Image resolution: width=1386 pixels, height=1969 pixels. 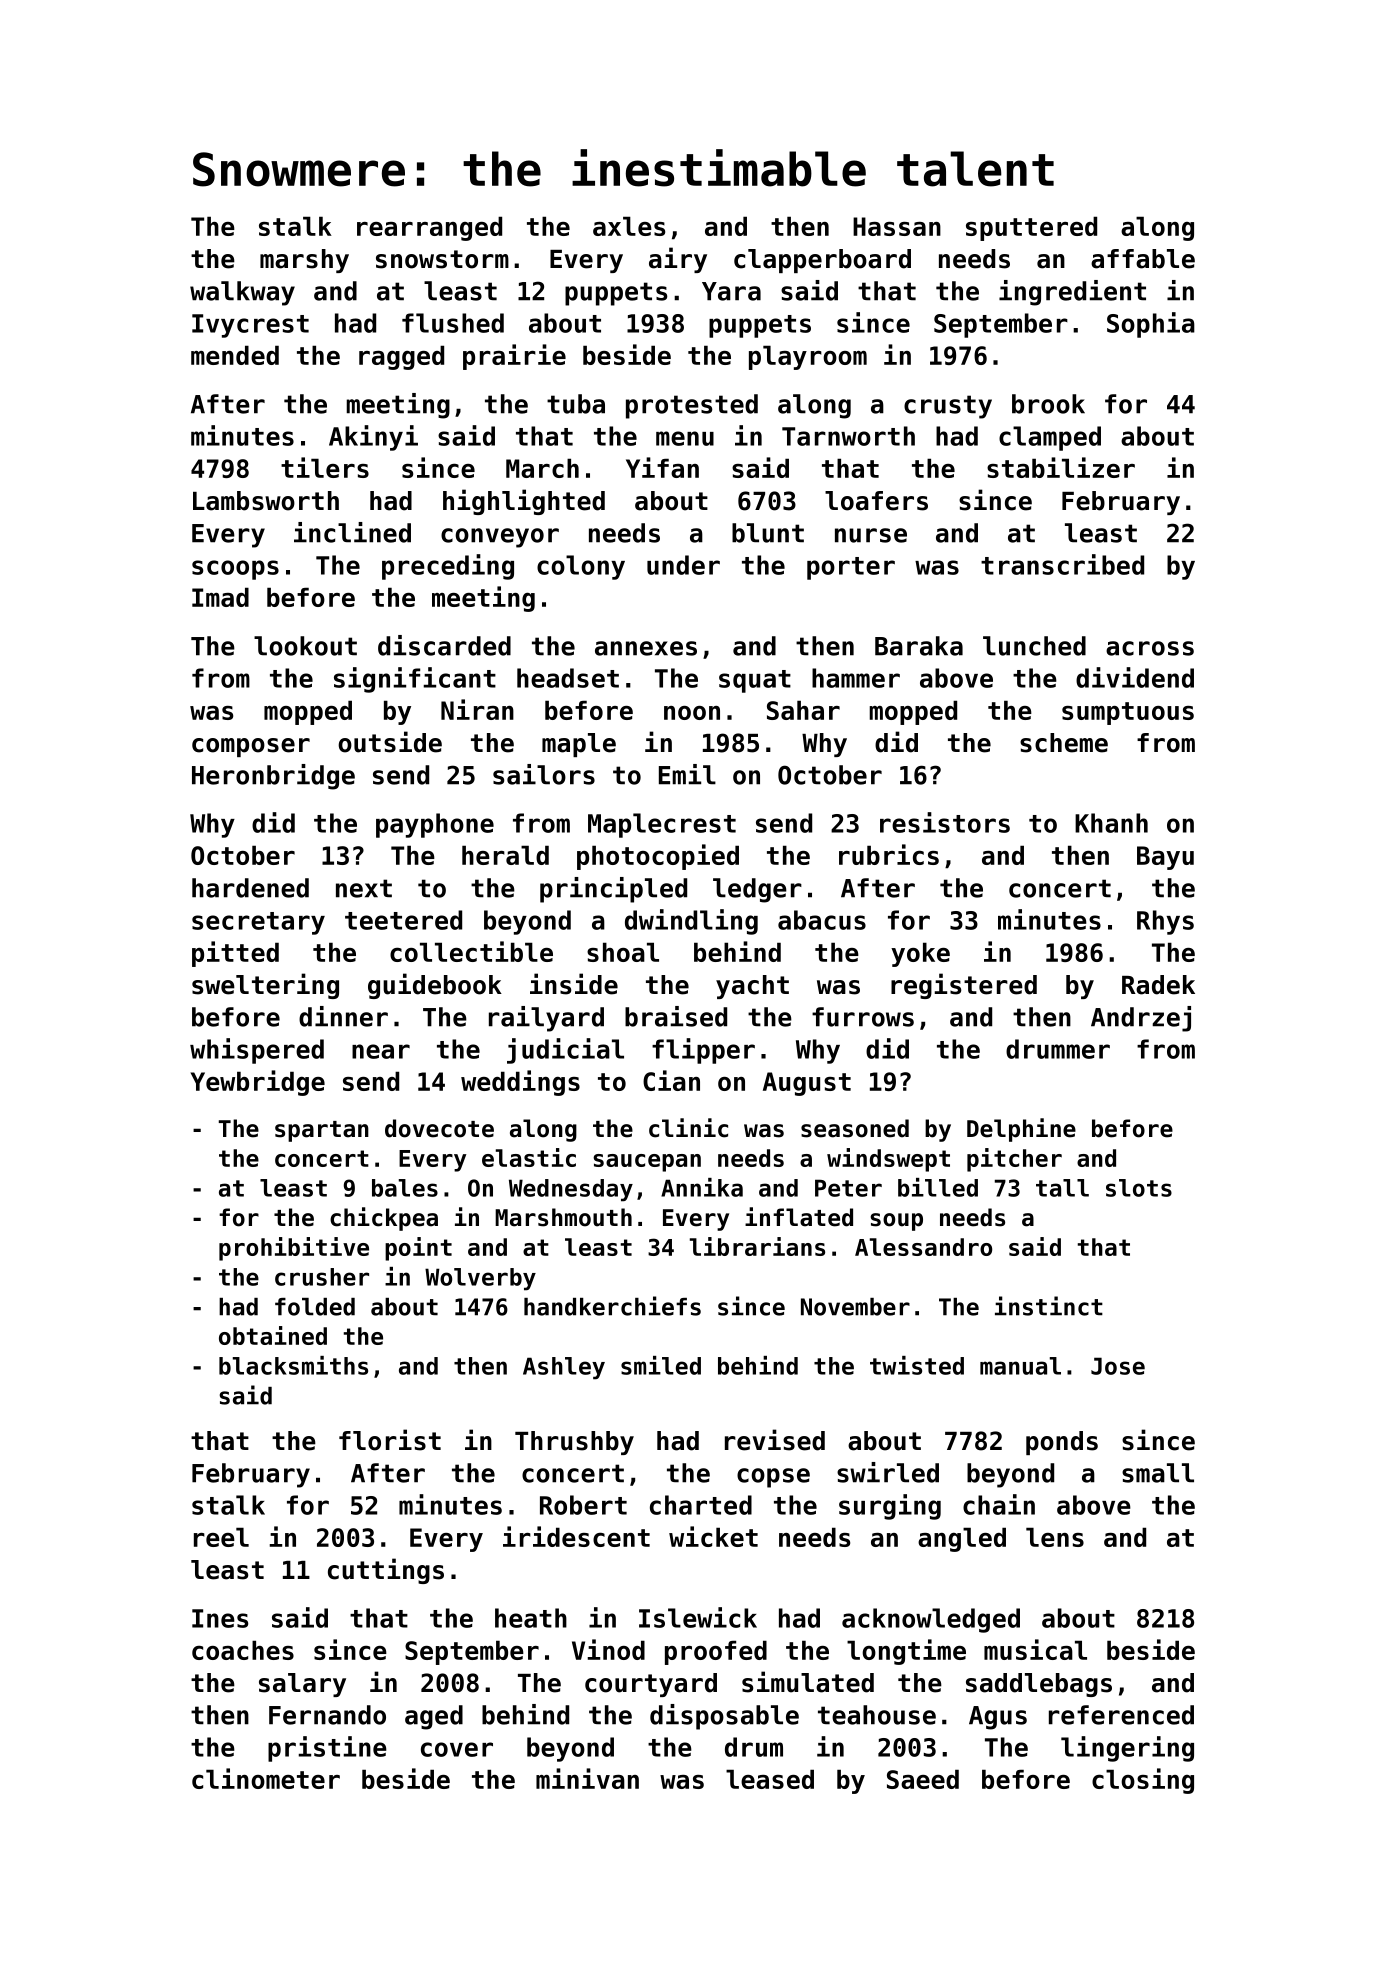 I want to click on scheme, so click(x=1064, y=743).
